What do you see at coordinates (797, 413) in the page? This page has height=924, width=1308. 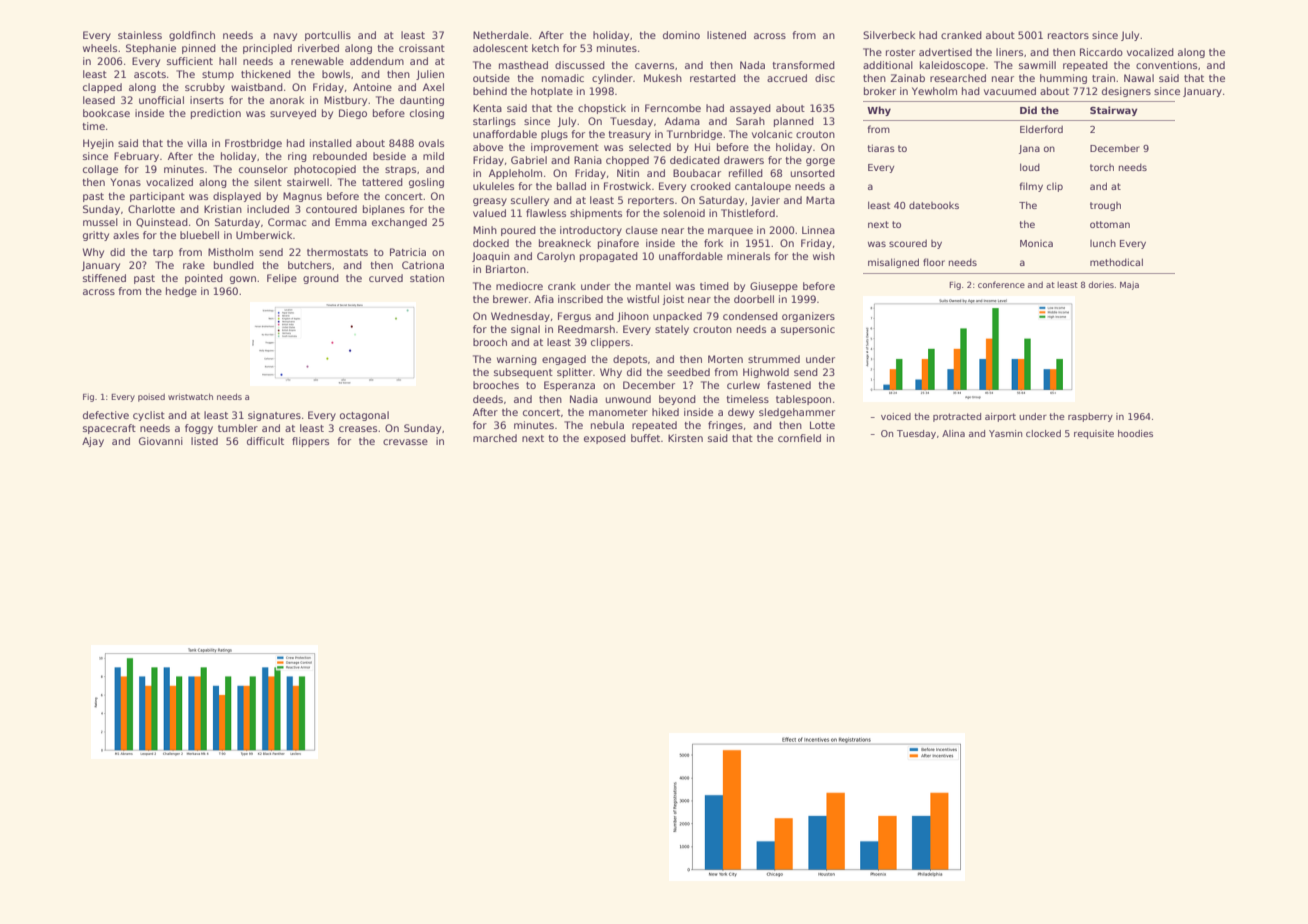 I see `sledgehammer` at bounding box center [797, 413].
